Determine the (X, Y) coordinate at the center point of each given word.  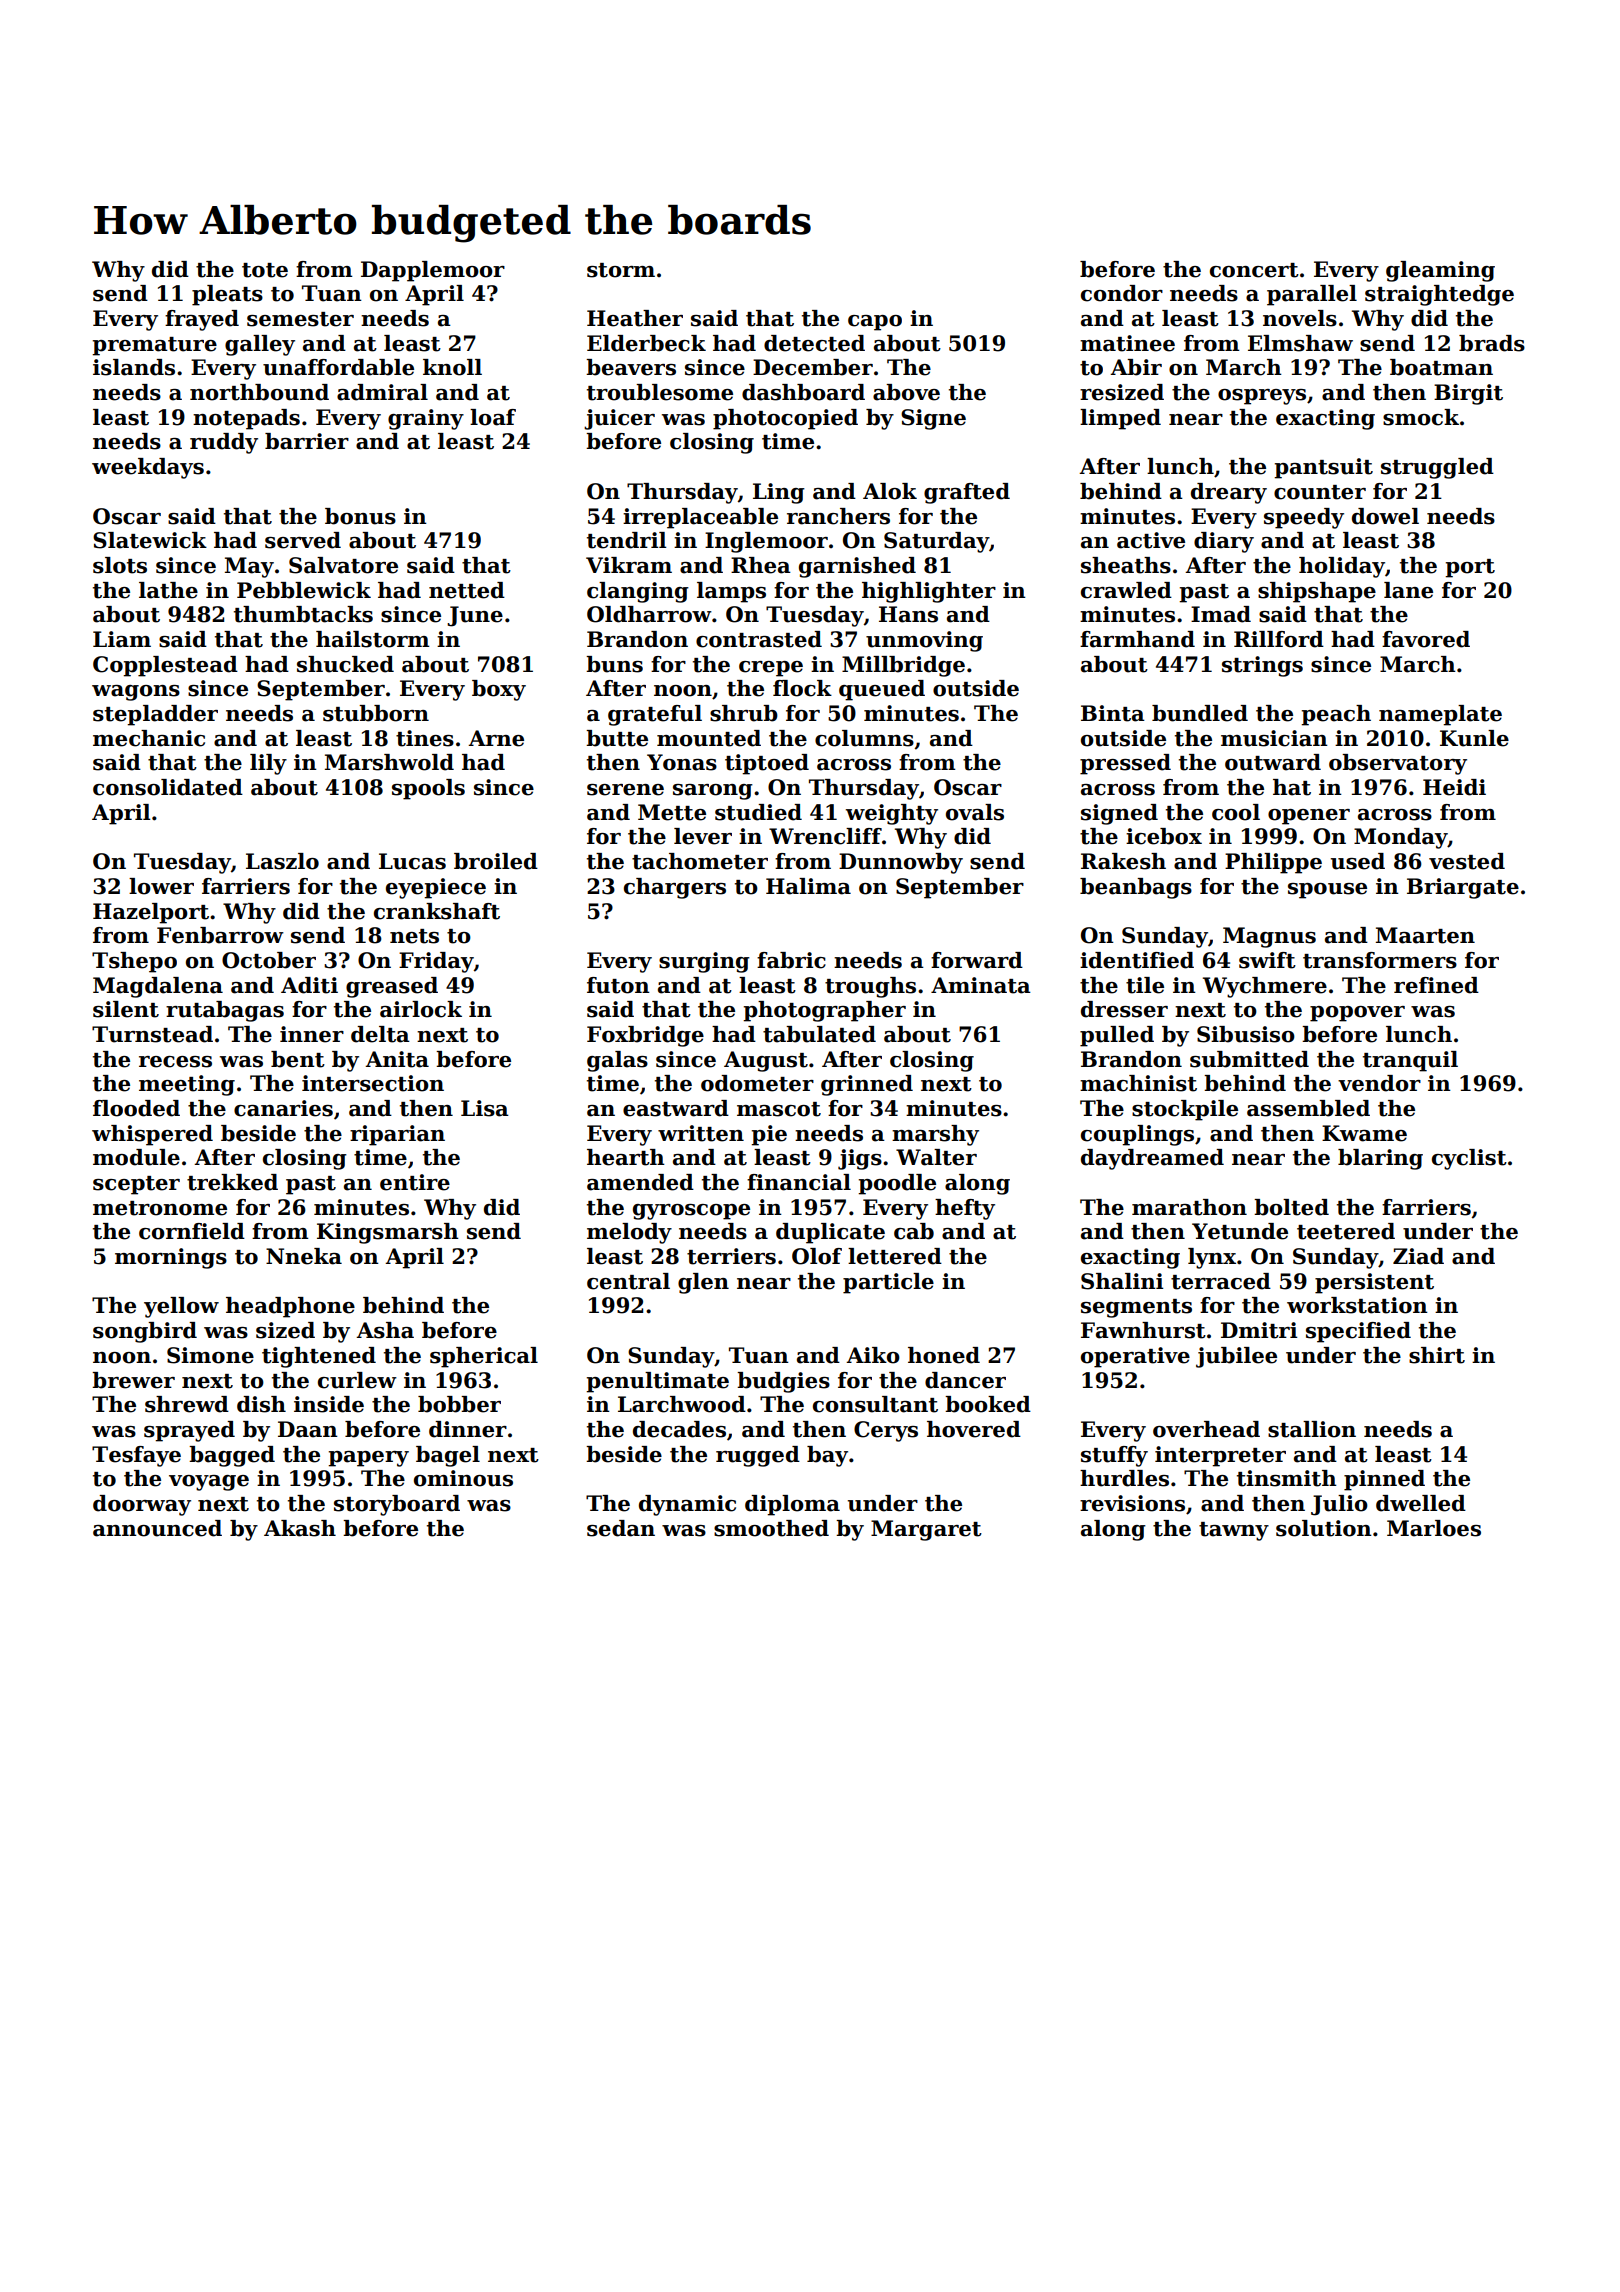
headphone (290, 1307)
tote (265, 270)
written (701, 1133)
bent (298, 1059)
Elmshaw (1300, 343)
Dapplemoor (433, 271)
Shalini (1122, 1281)
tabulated (819, 1034)
